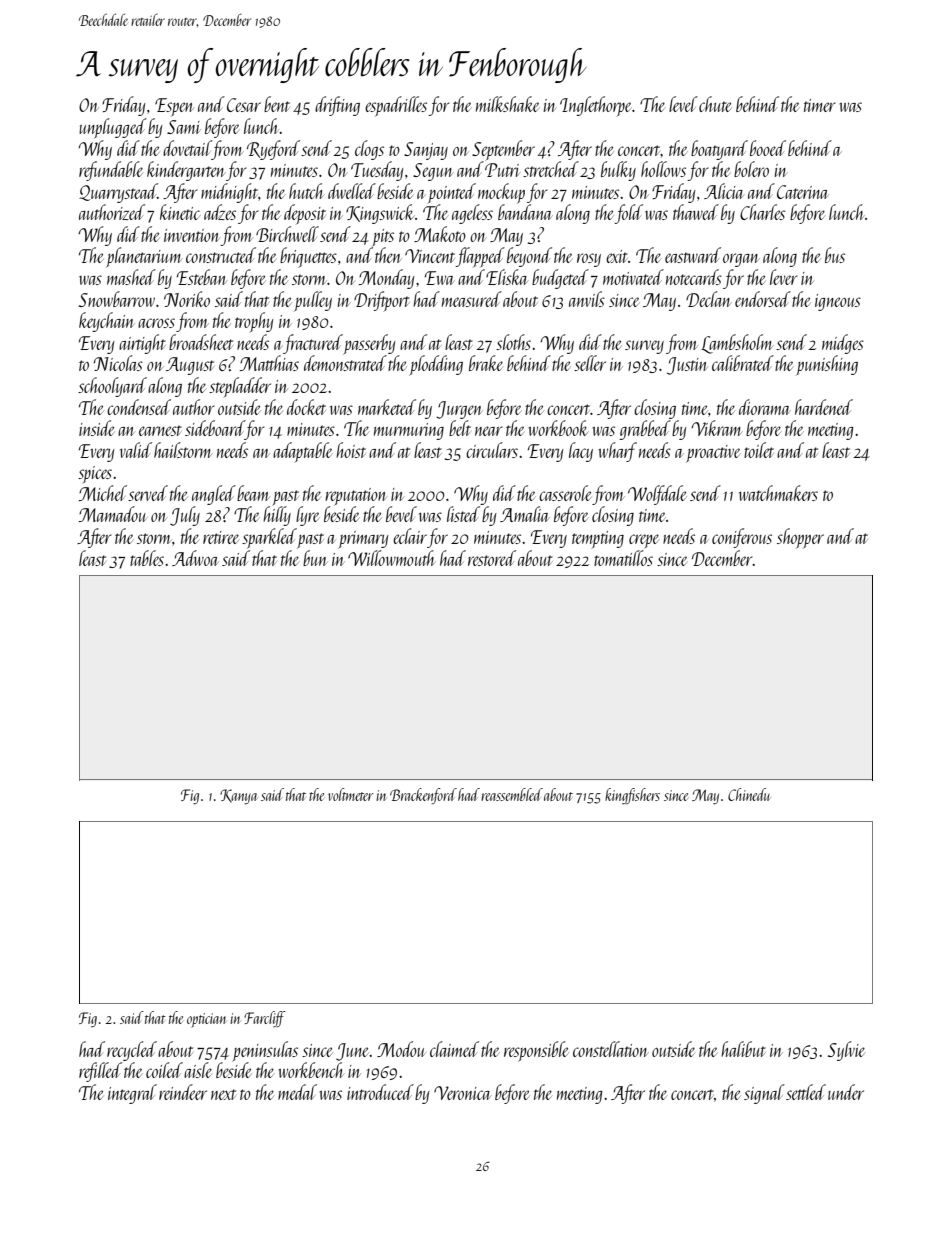 This page has height=1233, width=952. Describe the element at coordinates (623, 558) in the page. I see `tomatillos` at that location.
